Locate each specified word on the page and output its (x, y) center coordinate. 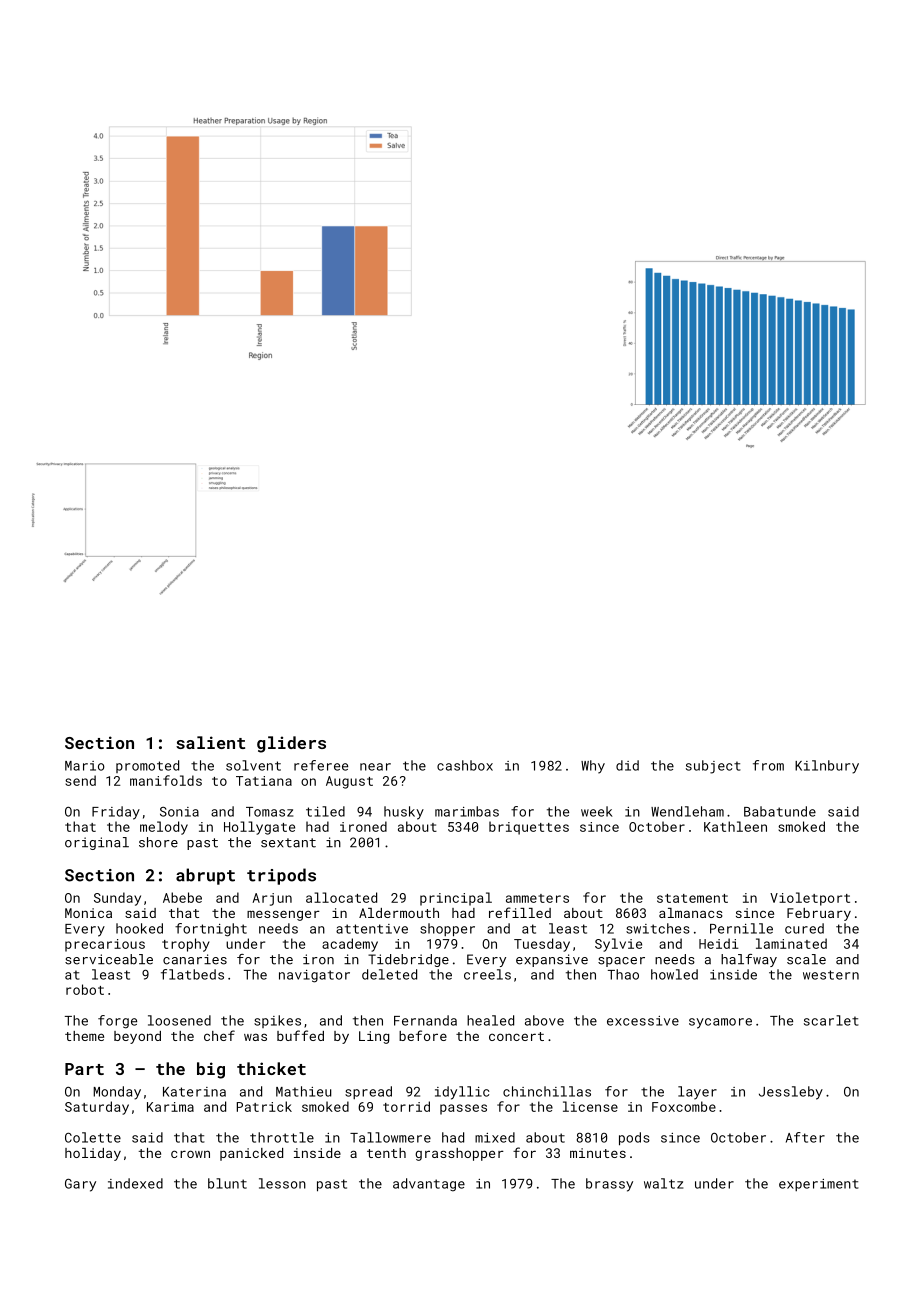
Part (84, 1069)
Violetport (810, 899)
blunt (227, 1183)
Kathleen (735, 826)
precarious (105, 945)
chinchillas (547, 1091)
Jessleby (791, 1093)
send (80, 780)
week (597, 811)
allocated (341, 897)
